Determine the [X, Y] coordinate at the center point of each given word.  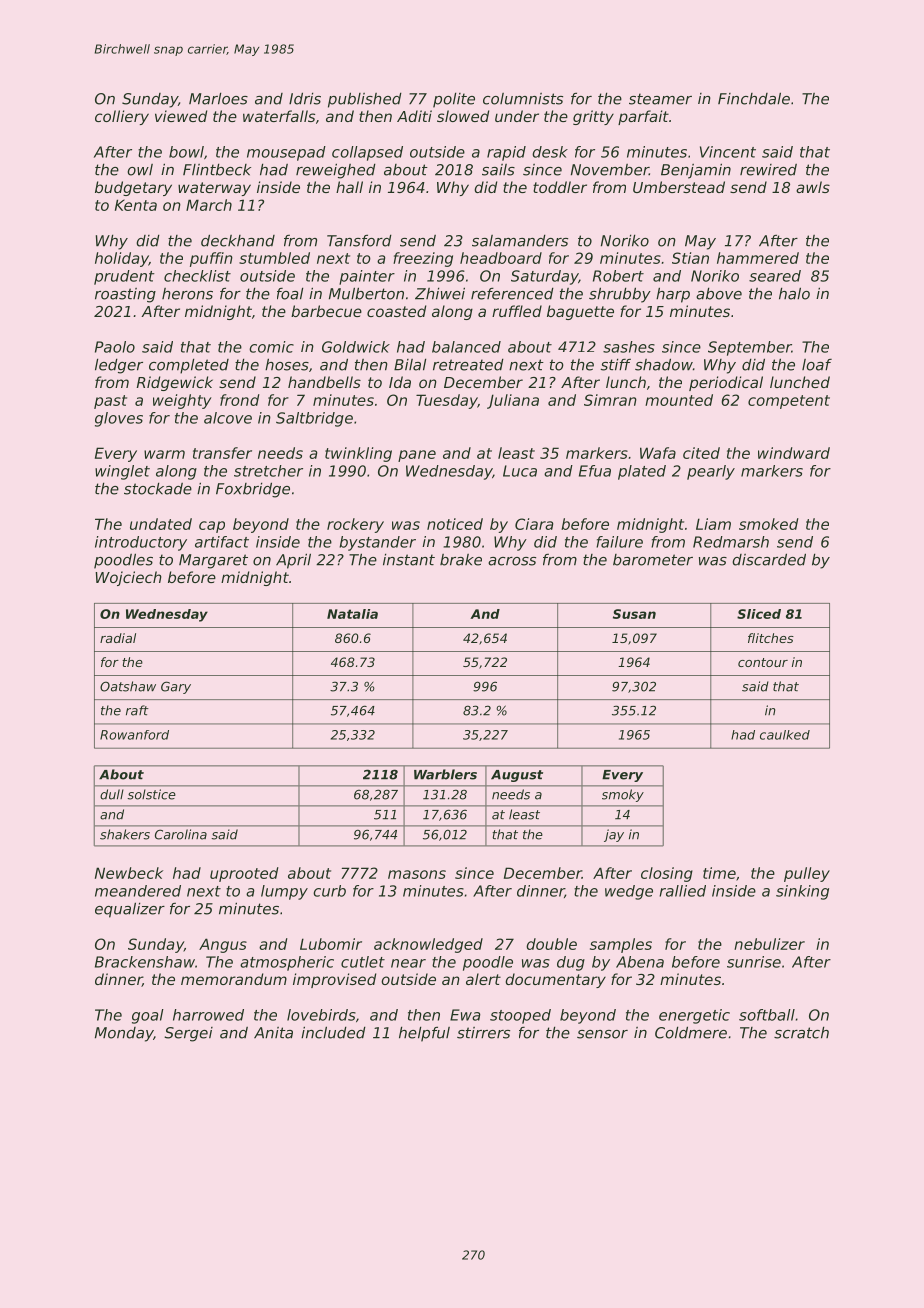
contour [763, 662]
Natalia [352, 614]
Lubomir [331, 944]
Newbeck [129, 873]
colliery [122, 117]
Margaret [213, 561]
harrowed [208, 1015]
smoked [769, 524]
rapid [506, 153]
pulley [807, 874]
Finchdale [754, 98]
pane [417, 456]
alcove [228, 418]
